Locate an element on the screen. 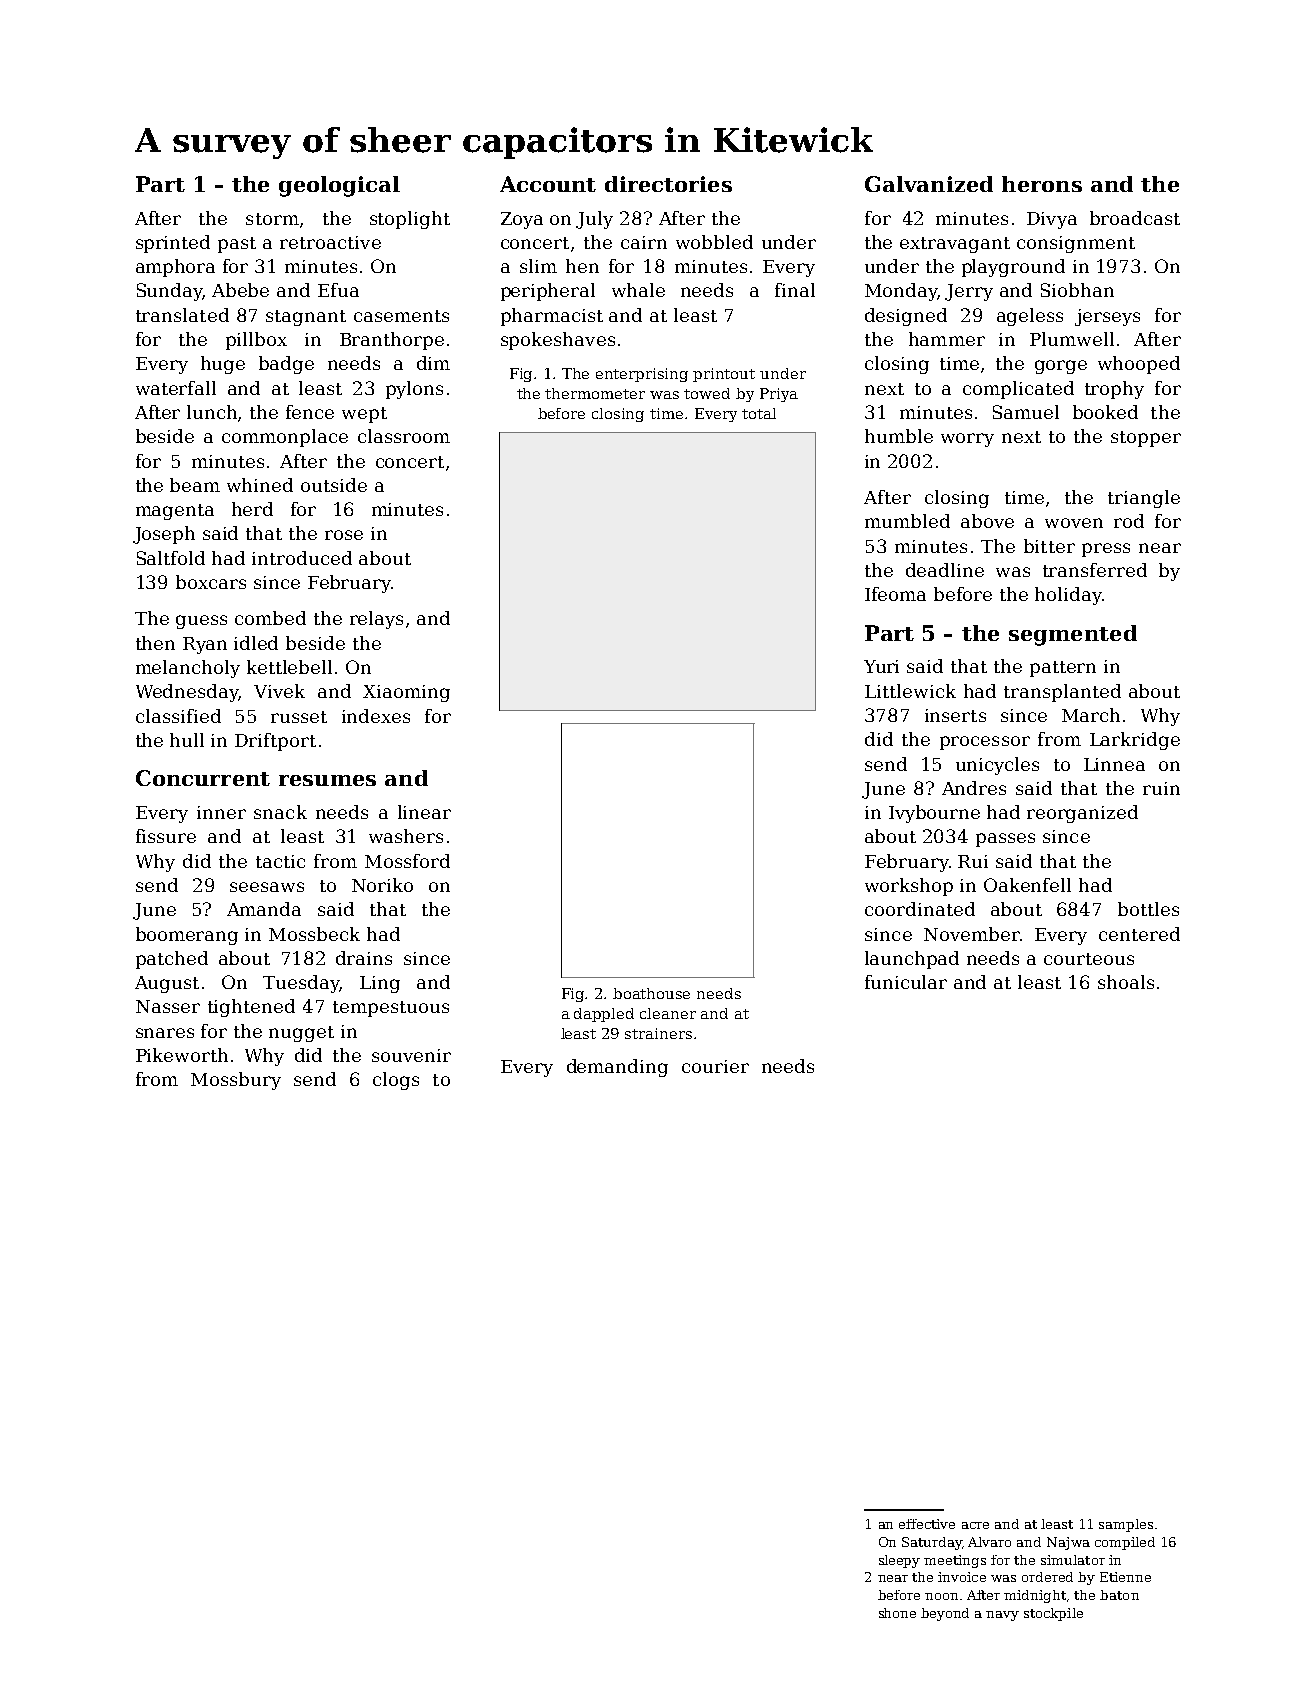  towed is located at coordinates (707, 393).
